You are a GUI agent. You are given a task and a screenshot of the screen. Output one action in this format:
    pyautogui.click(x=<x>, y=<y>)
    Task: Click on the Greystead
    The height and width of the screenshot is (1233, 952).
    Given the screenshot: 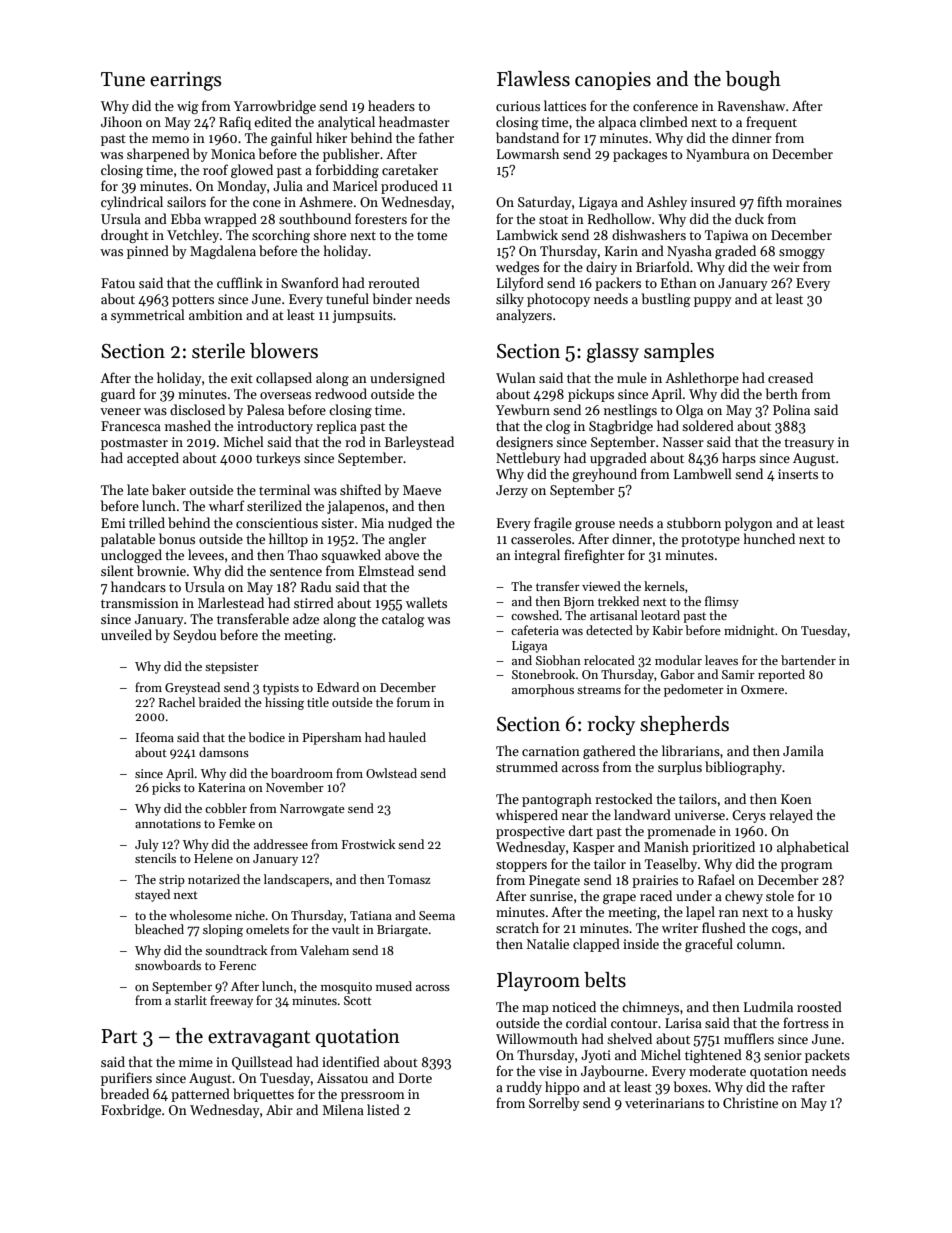 What is the action you would take?
    pyautogui.click(x=192, y=688)
